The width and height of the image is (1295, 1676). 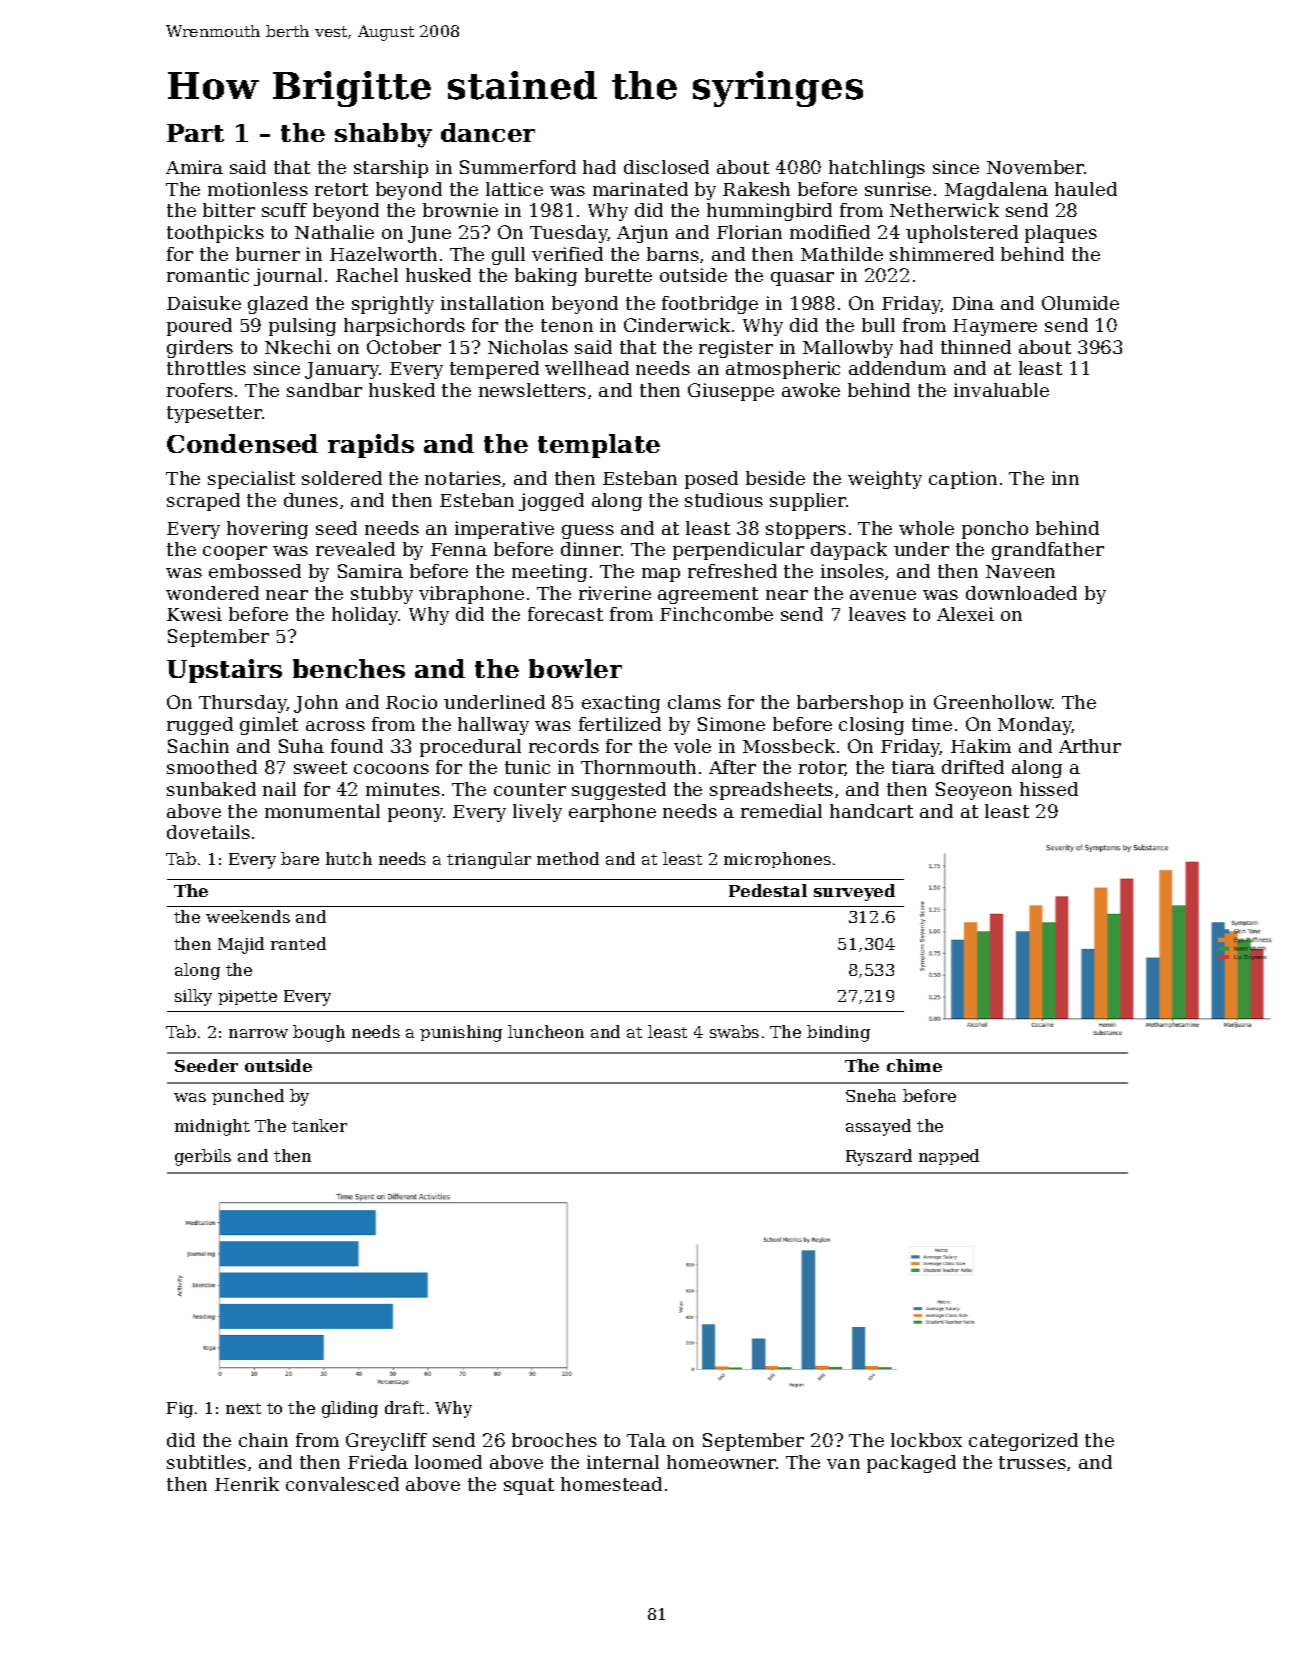 What do you see at coordinates (488, 132) in the image?
I see `dancer` at bounding box center [488, 132].
